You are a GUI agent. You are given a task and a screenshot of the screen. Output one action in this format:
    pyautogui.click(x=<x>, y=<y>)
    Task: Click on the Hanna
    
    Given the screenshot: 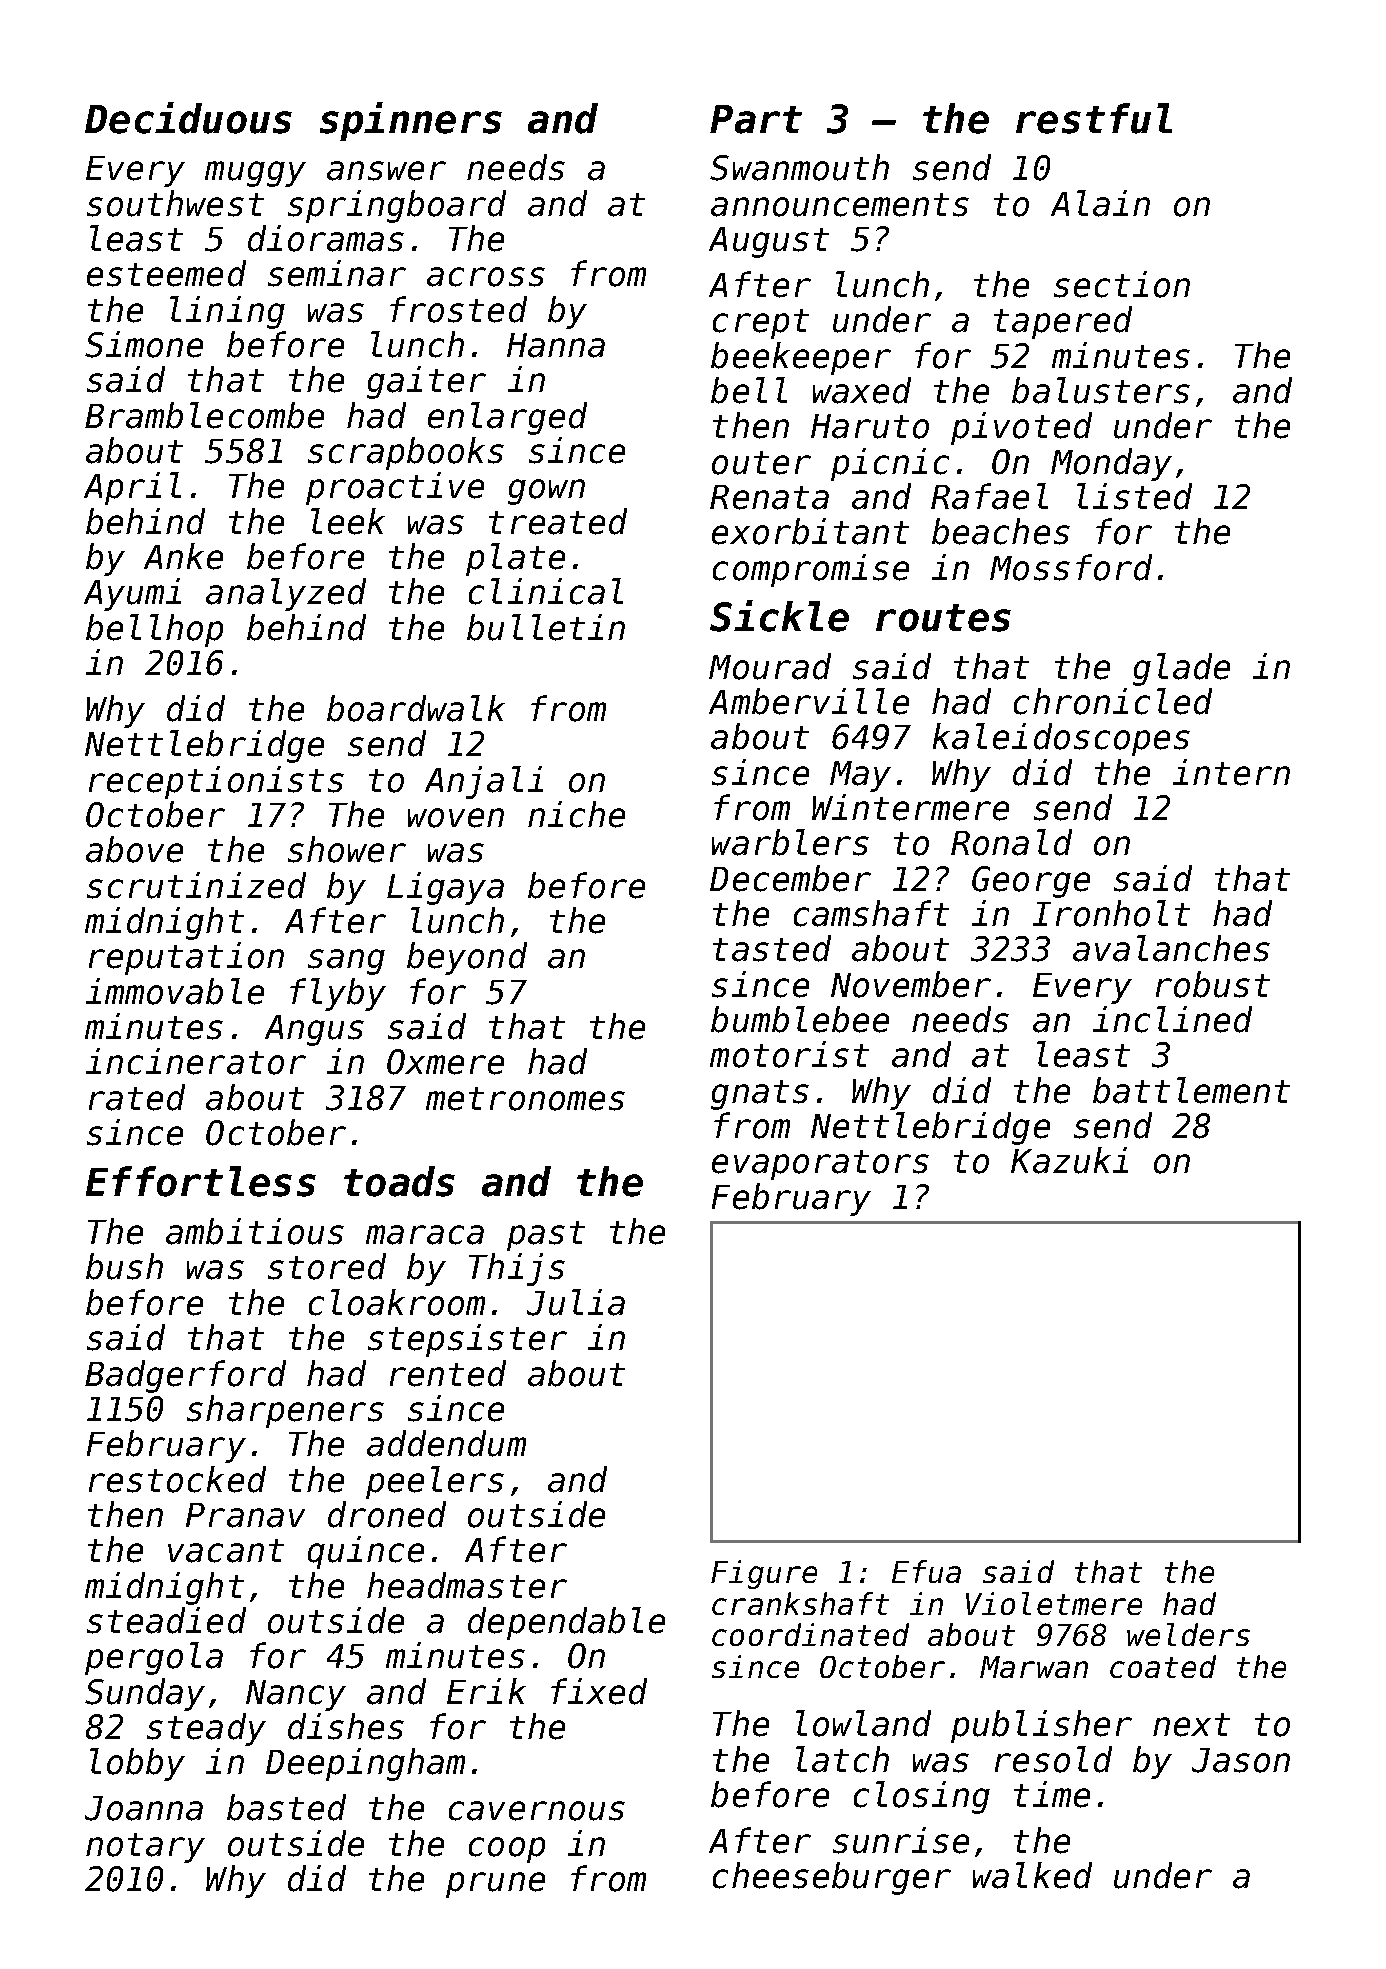 What is the action you would take?
    pyautogui.click(x=556, y=345)
